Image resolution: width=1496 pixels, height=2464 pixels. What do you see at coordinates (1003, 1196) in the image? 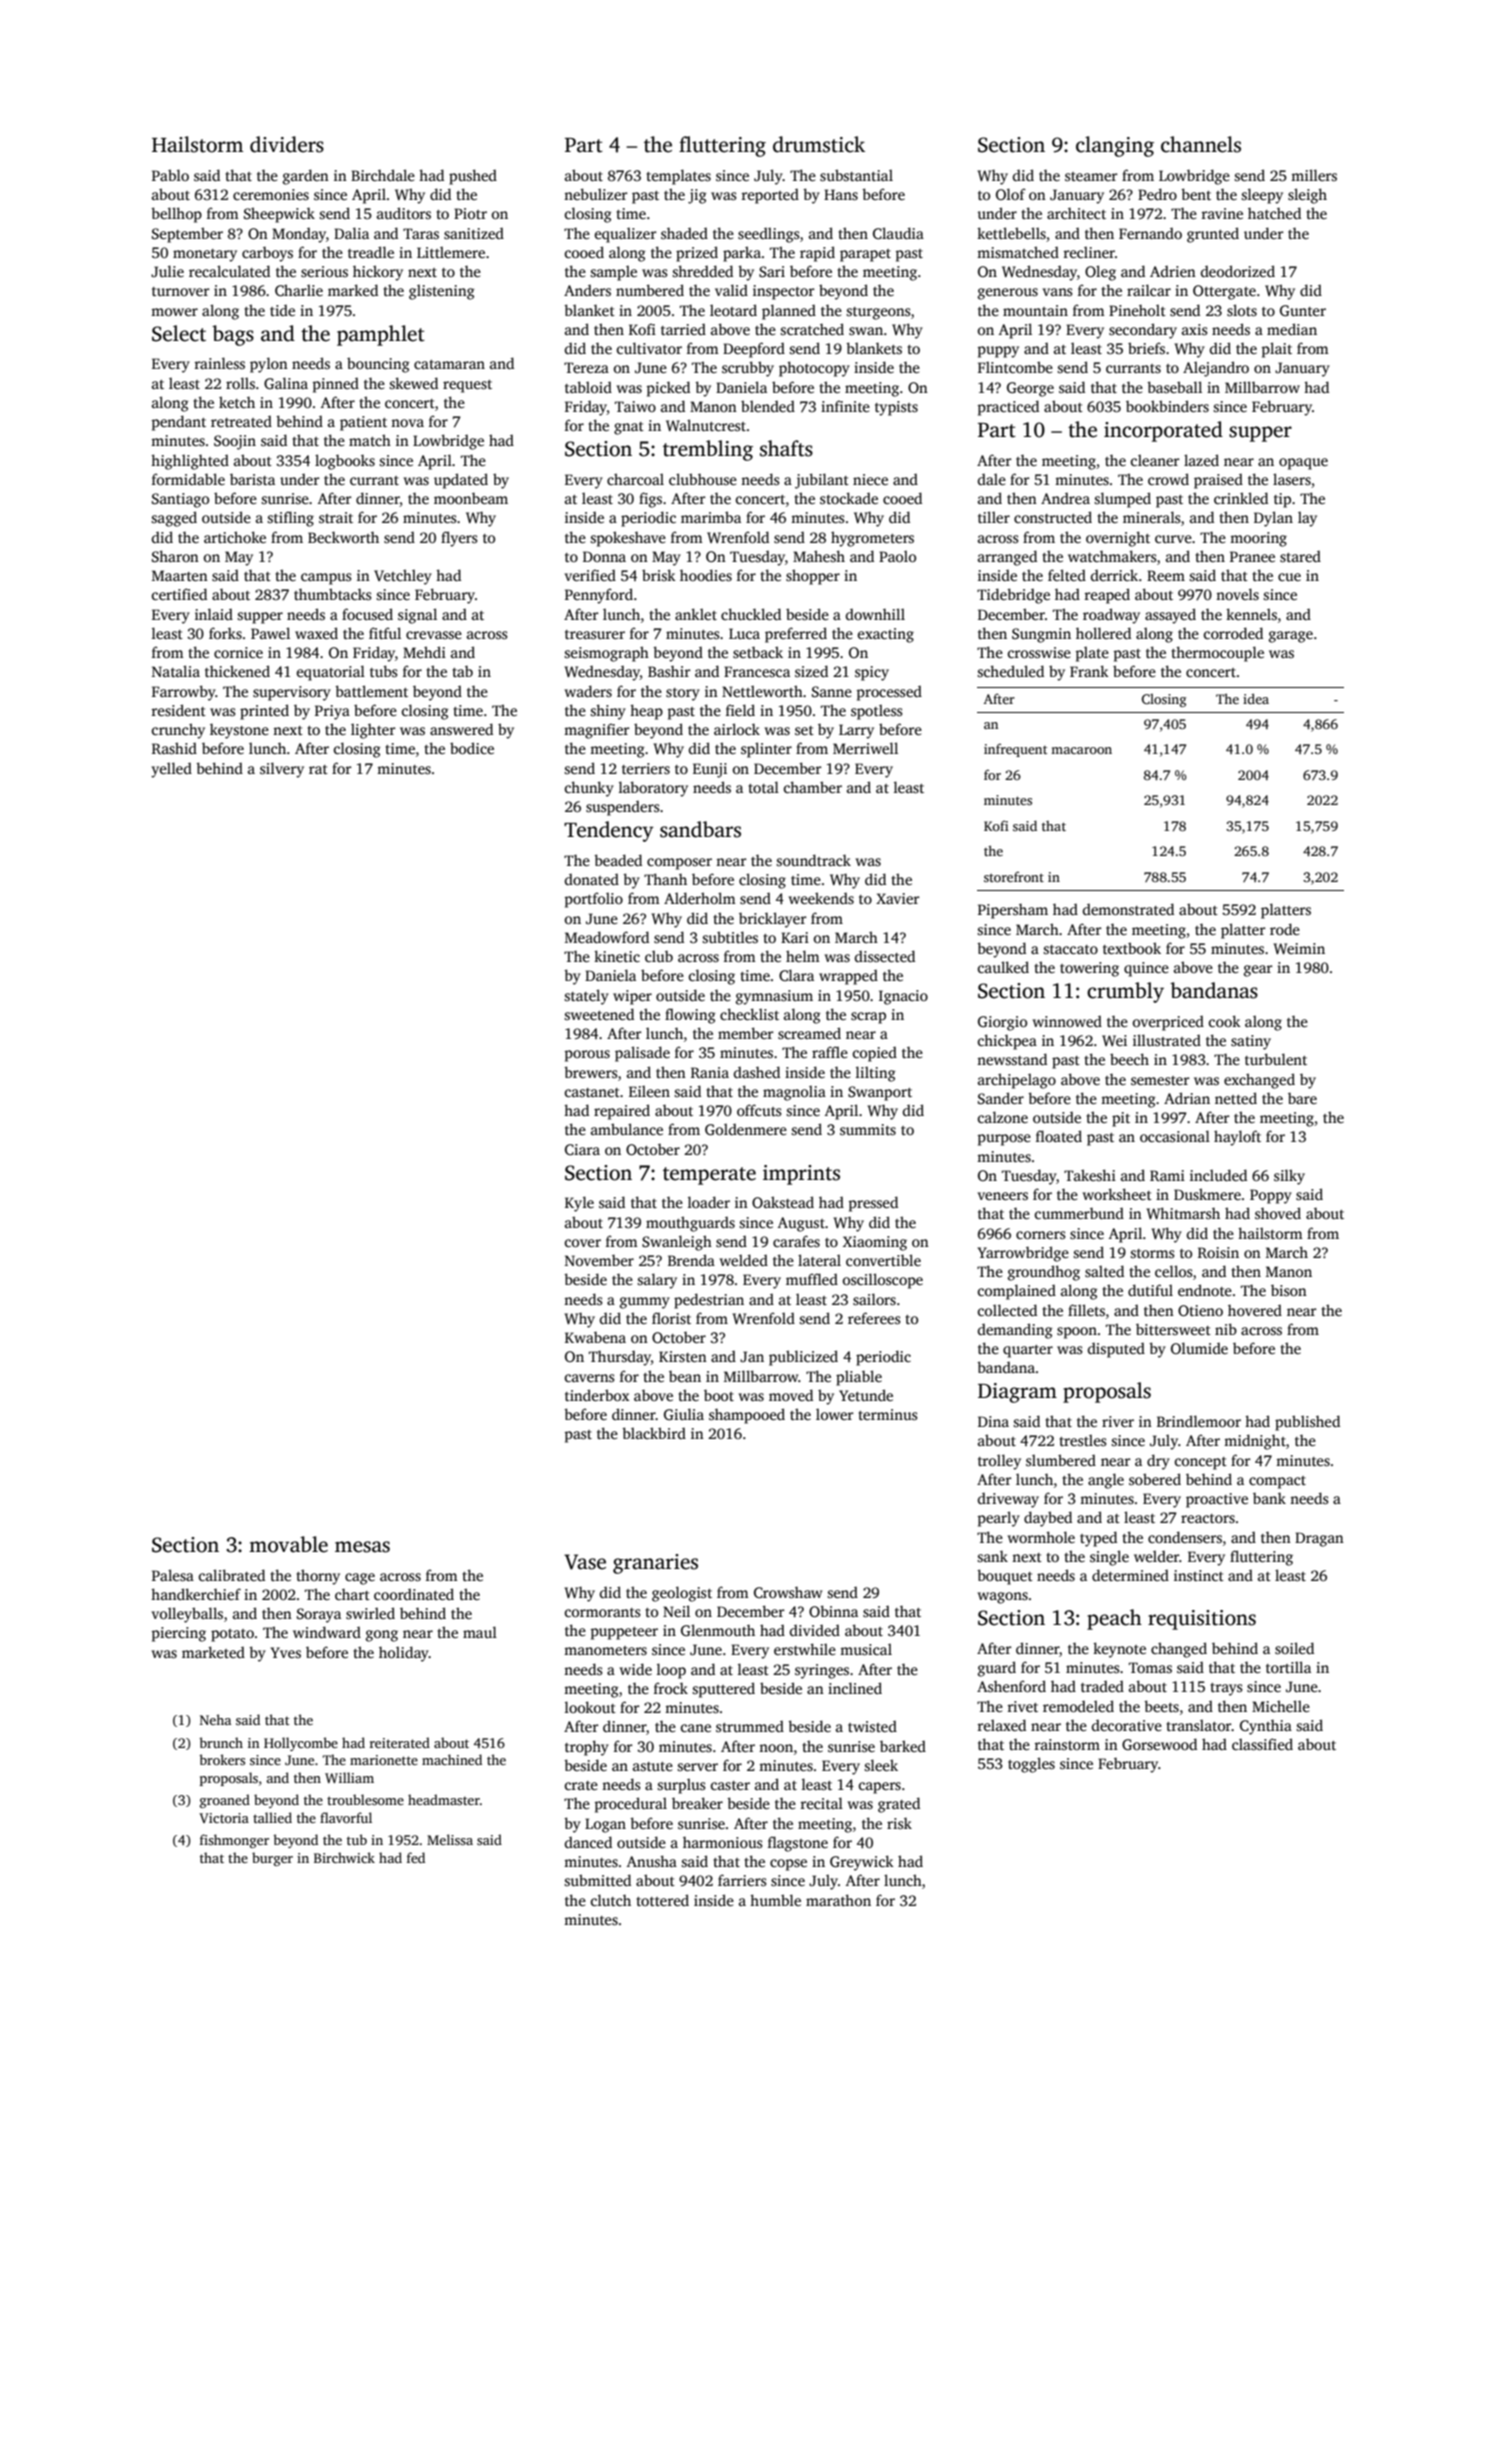
I see `veneers` at bounding box center [1003, 1196].
